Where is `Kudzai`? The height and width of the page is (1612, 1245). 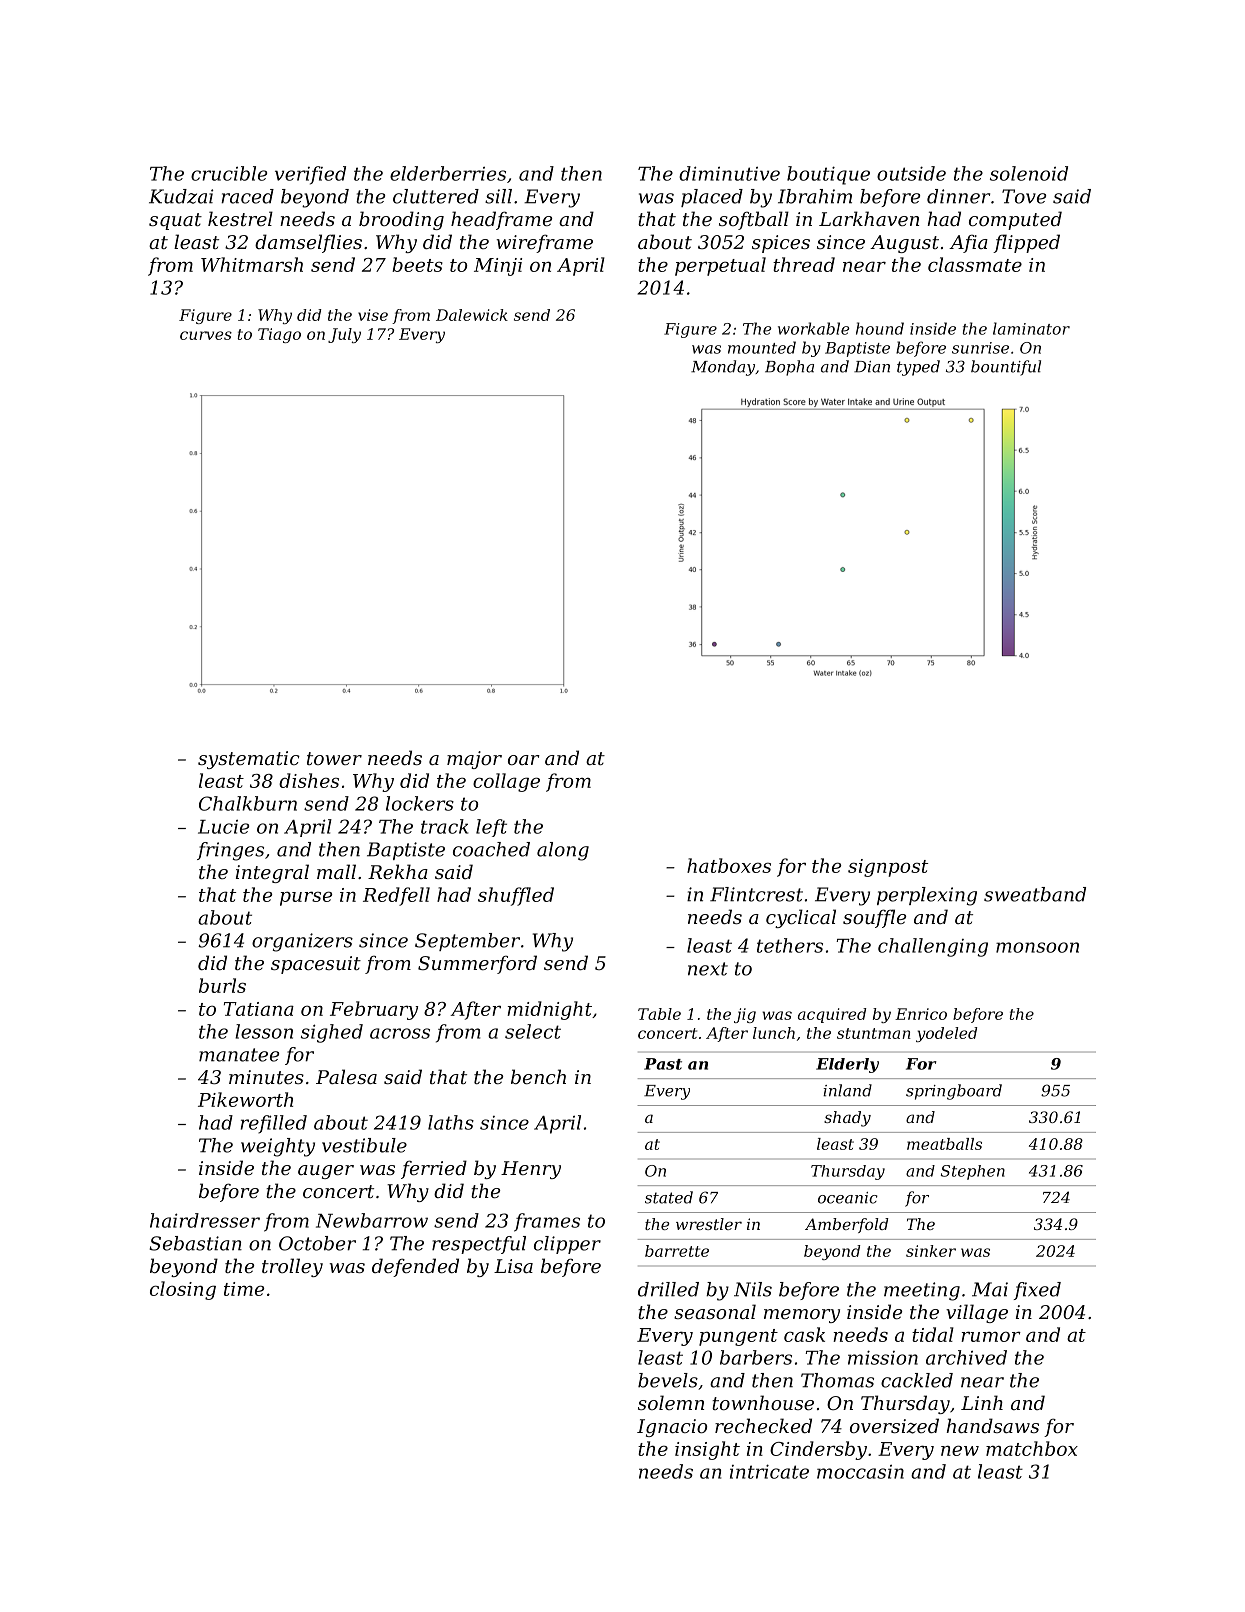
Kudzai is located at coordinates (181, 196).
